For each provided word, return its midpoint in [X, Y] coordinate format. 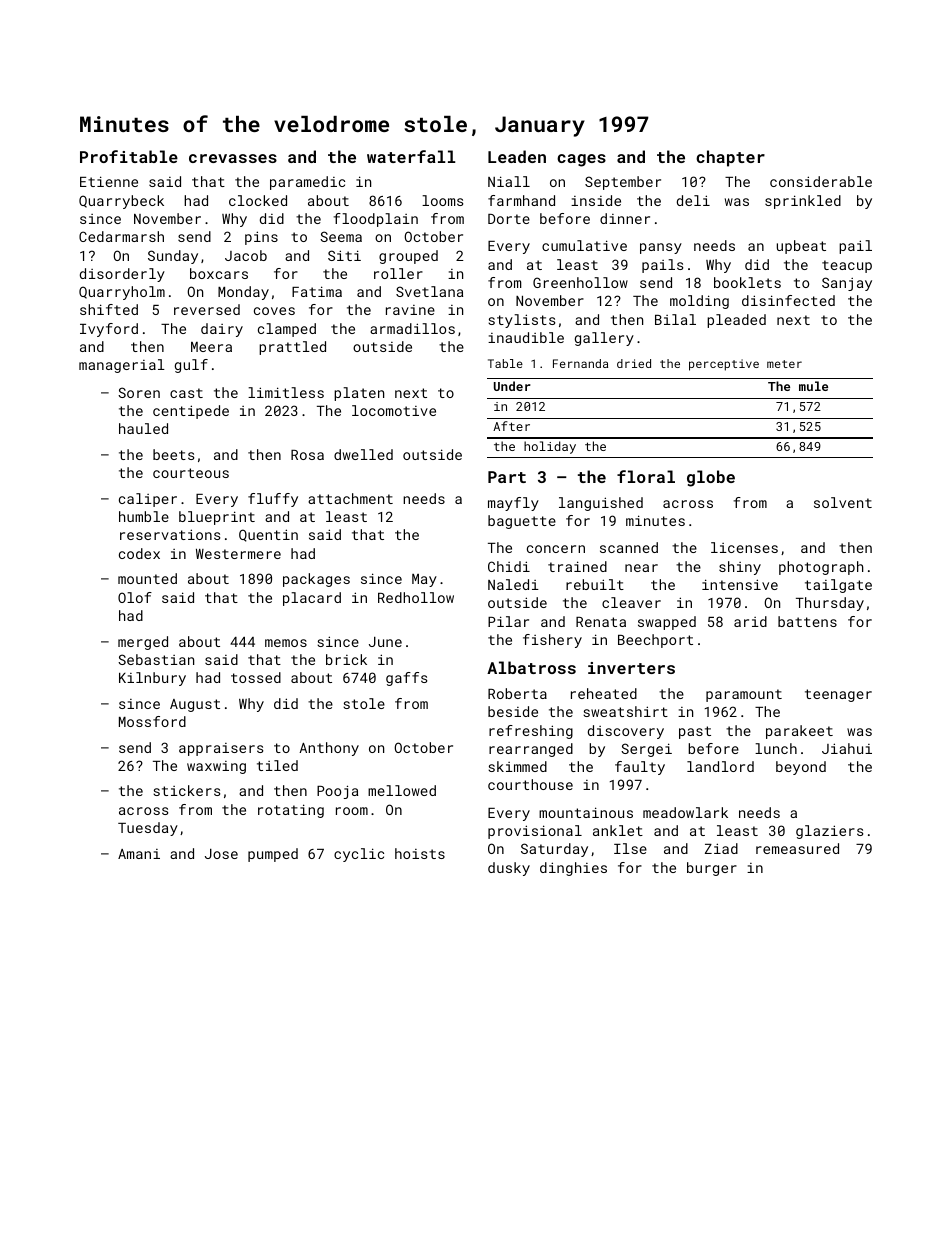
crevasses [233, 158]
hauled [143, 428]
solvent [843, 502]
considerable [821, 181]
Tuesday [148, 829]
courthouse [530, 784]
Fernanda [580, 363]
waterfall [411, 156]
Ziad [721, 848]
